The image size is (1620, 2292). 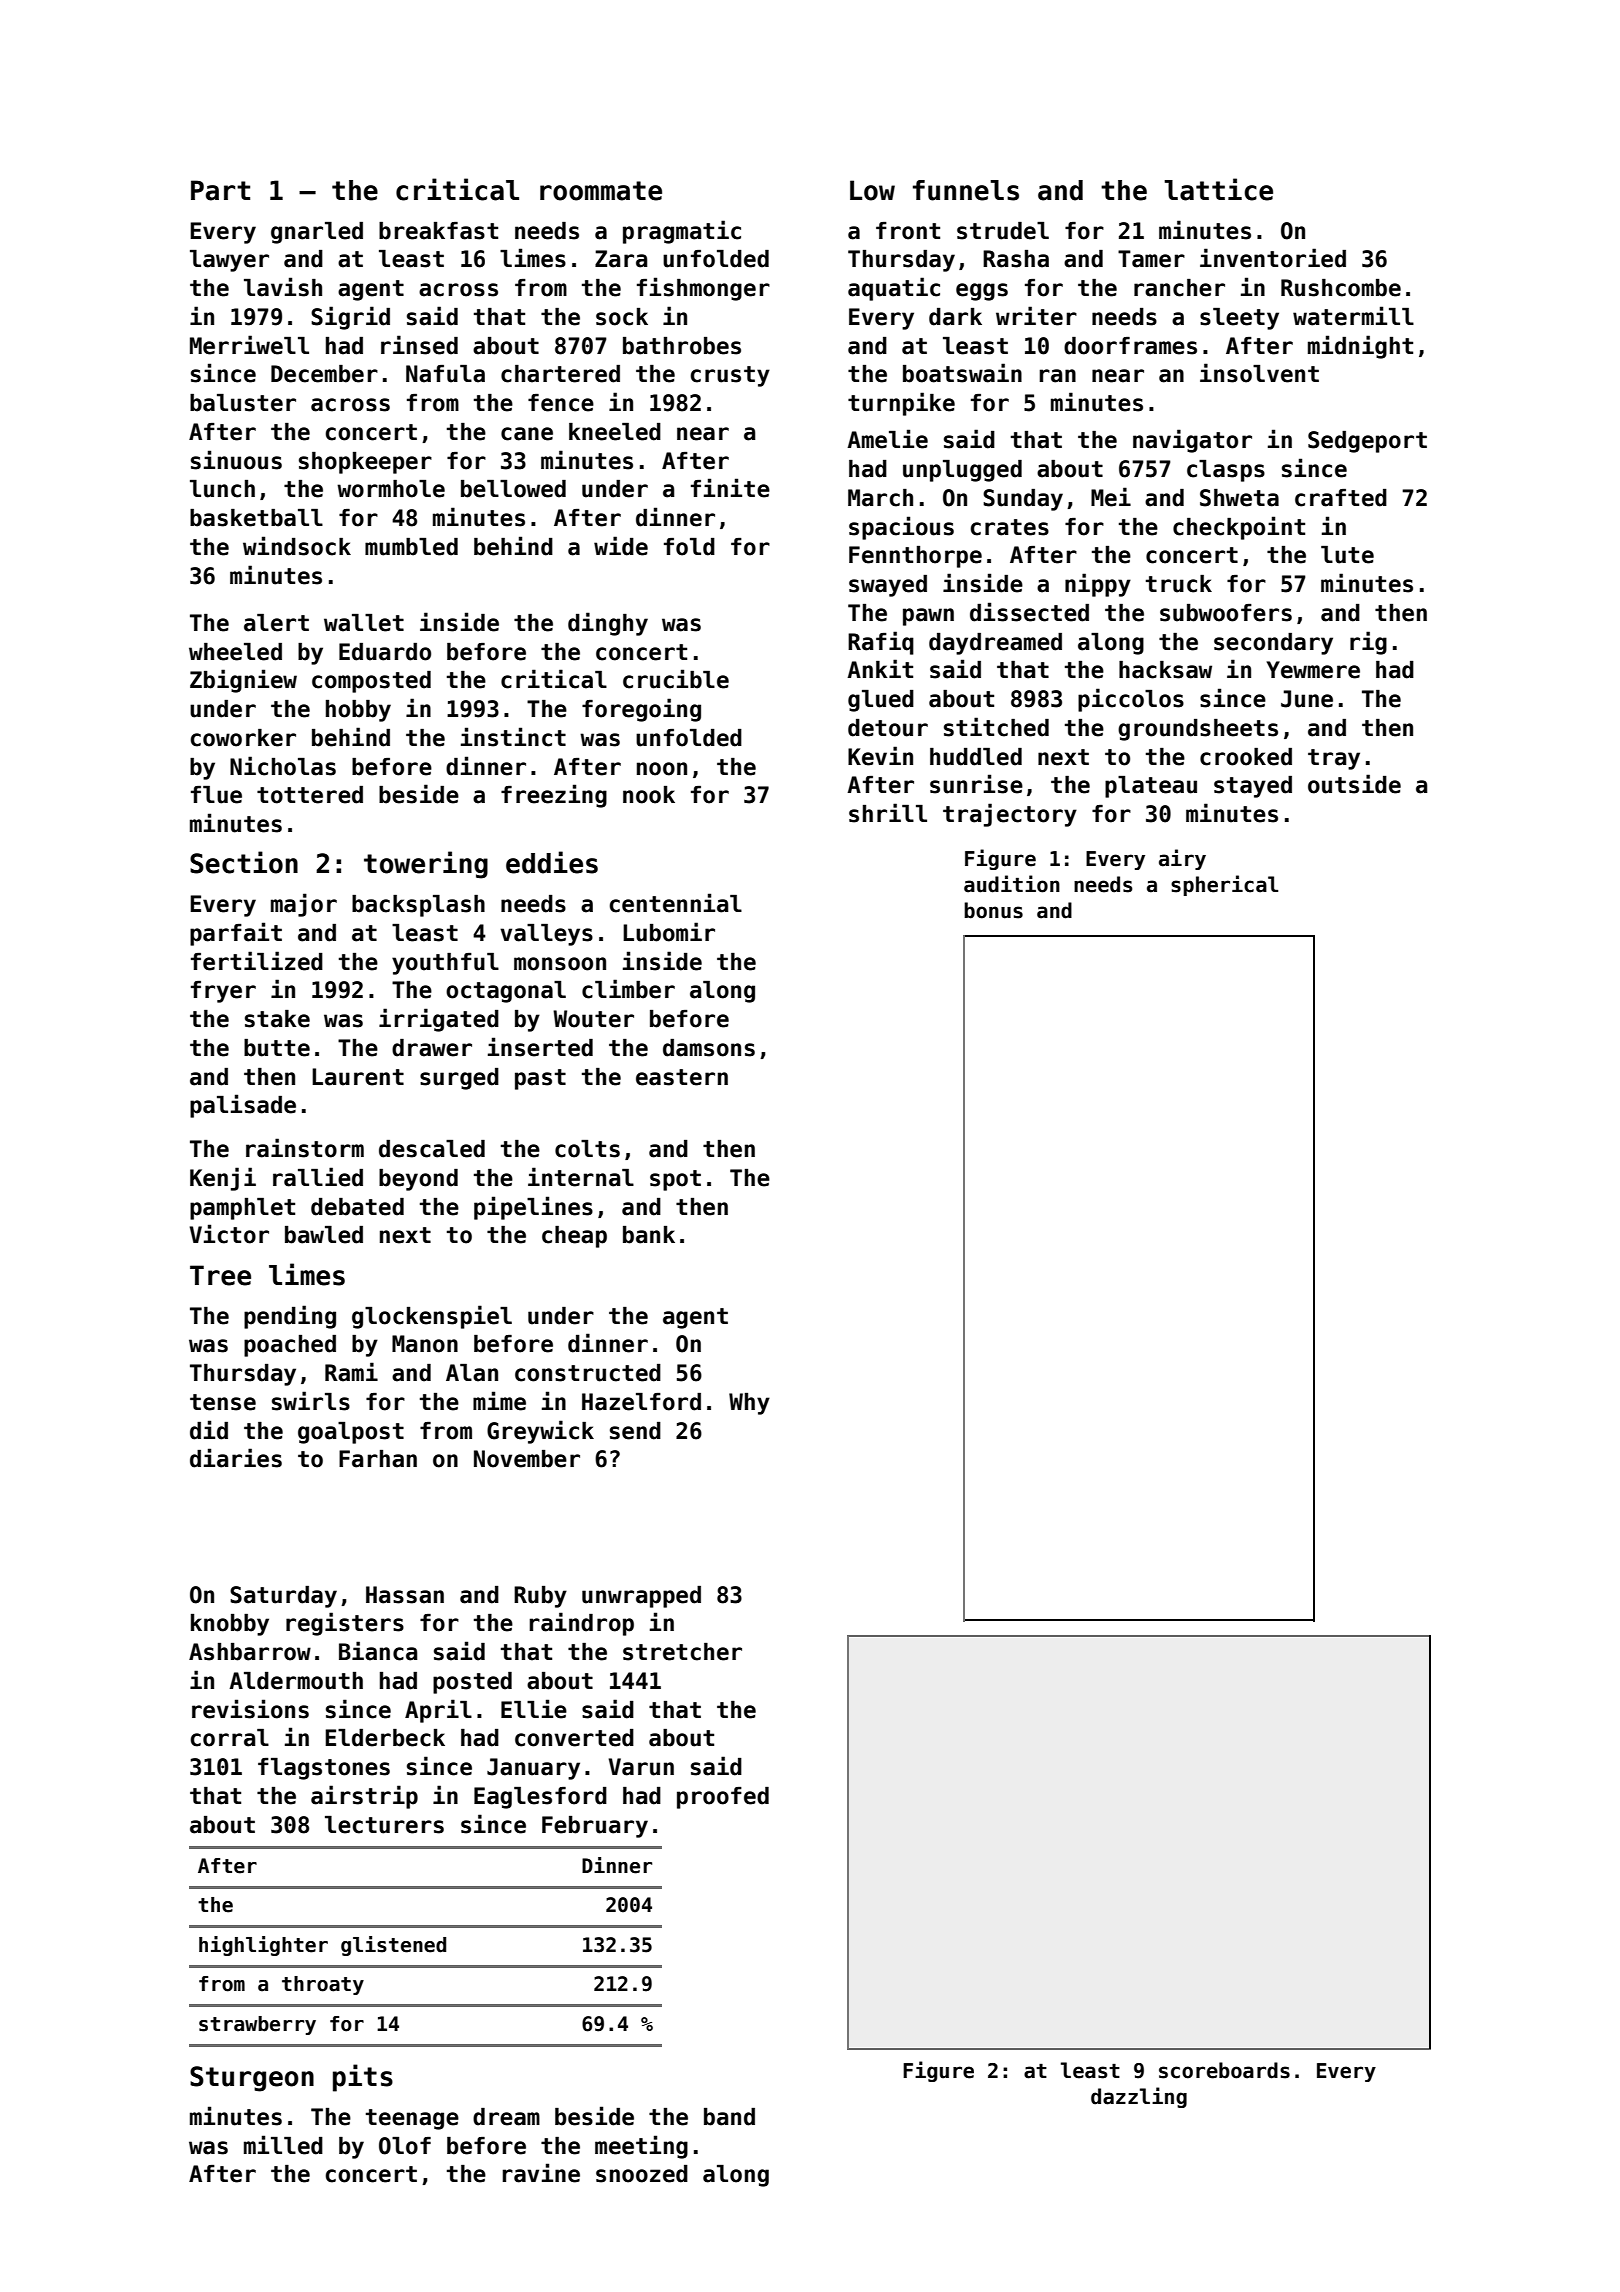 What do you see at coordinates (1224, 2070) in the screenshot?
I see `scoreboards` at bounding box center [1224, 2070].
